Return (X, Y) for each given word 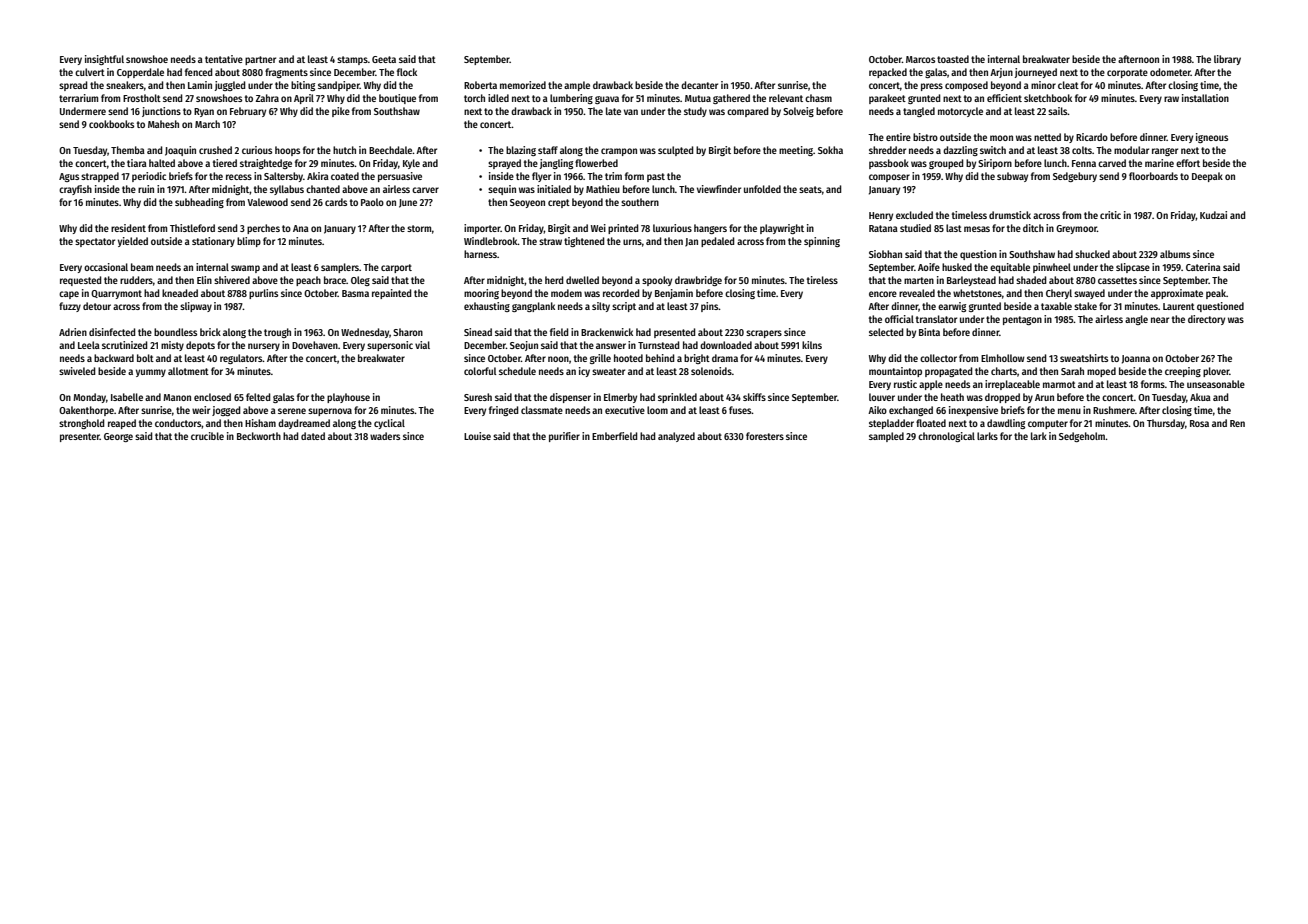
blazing (521, 151)
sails (1058, 111)
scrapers (764, 334)
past (656, 177)
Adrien (73, 332)
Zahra (267, 98)
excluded (914, 215)
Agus (69, 177)
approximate (1177, 294)
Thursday (1166, 424)
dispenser (570, 398)
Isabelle (127, 397)
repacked (888, 73)
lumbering (571, 99)
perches (263, 229)
